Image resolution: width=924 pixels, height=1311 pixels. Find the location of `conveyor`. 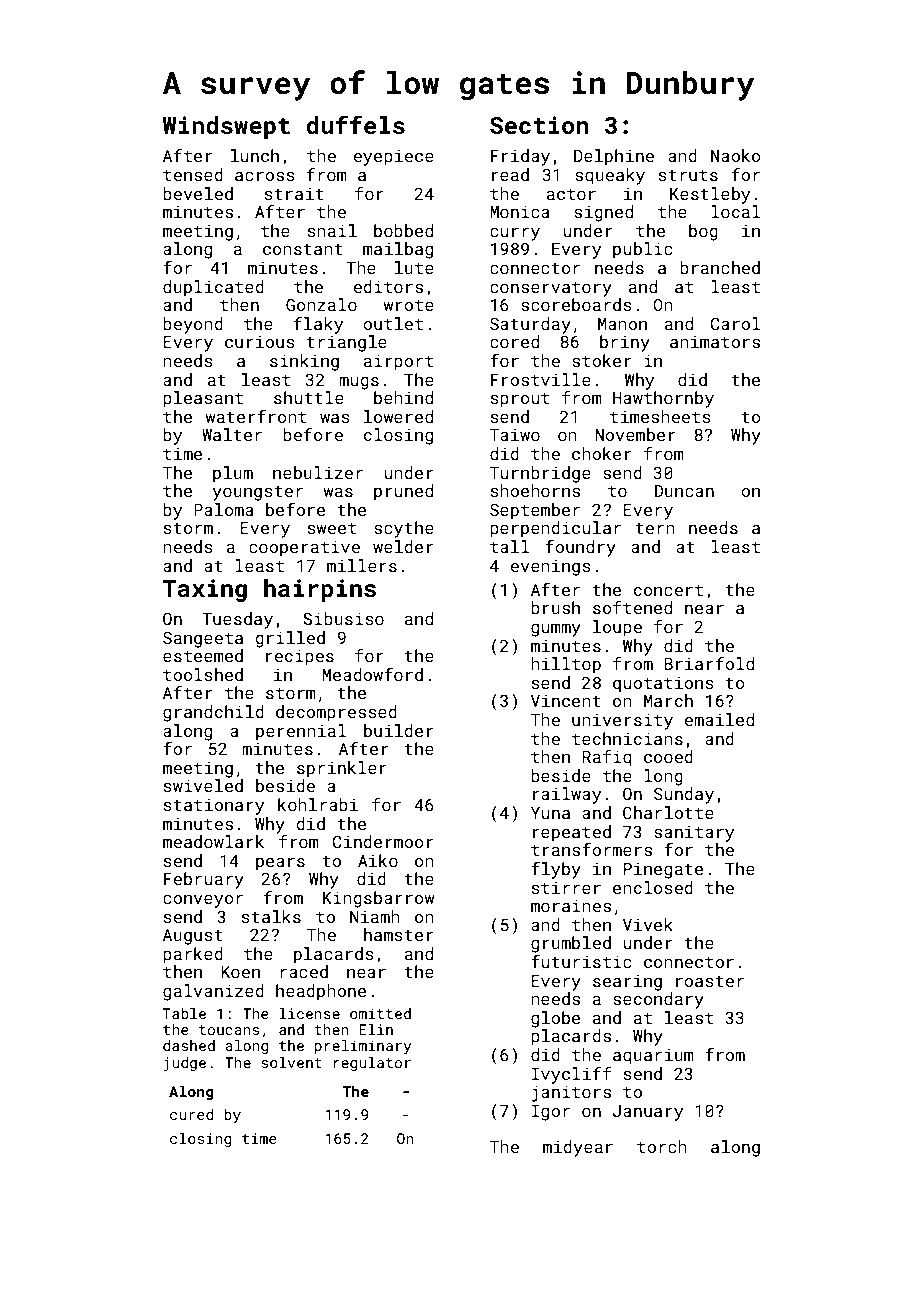

conveyor is located at coordinates (203, 901).
